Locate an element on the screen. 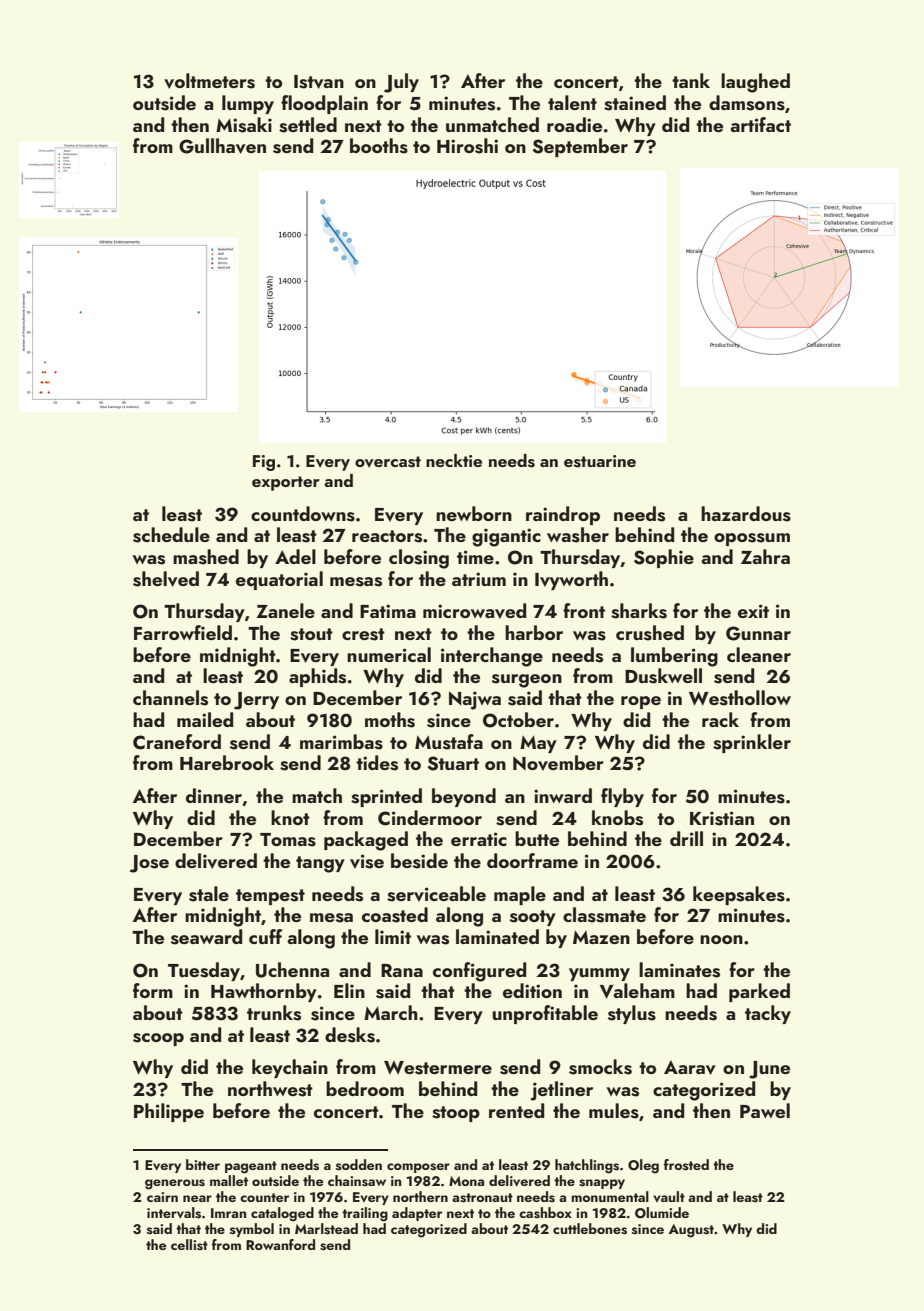 This screenshot has height=1311, width=924. opossum is located at coordinates (752, 539).
